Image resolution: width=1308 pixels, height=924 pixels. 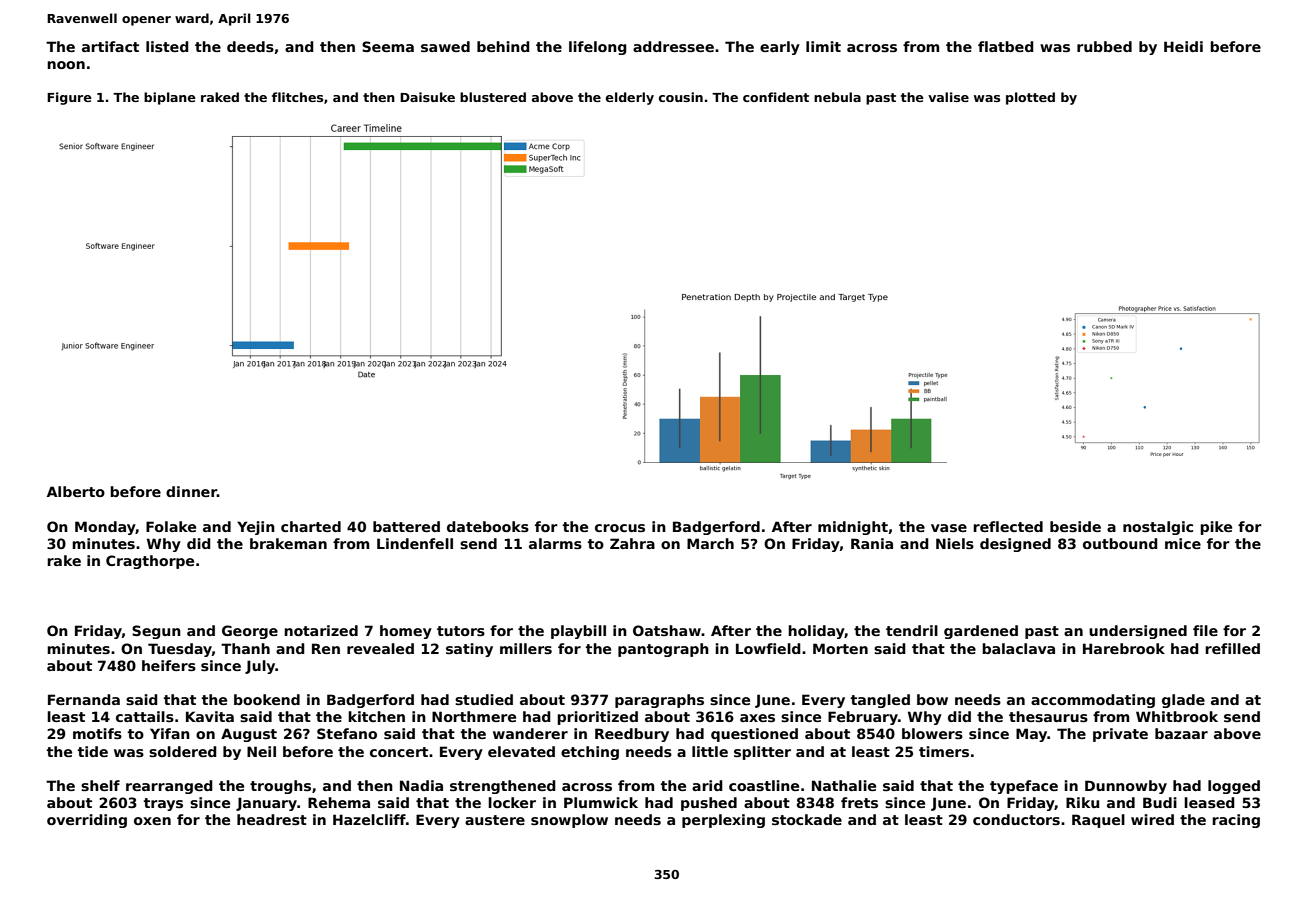 What do you see at coordinates (1183, 46) in the screenshot?
I see `Heidi` at bounding box center [1183, 46].
